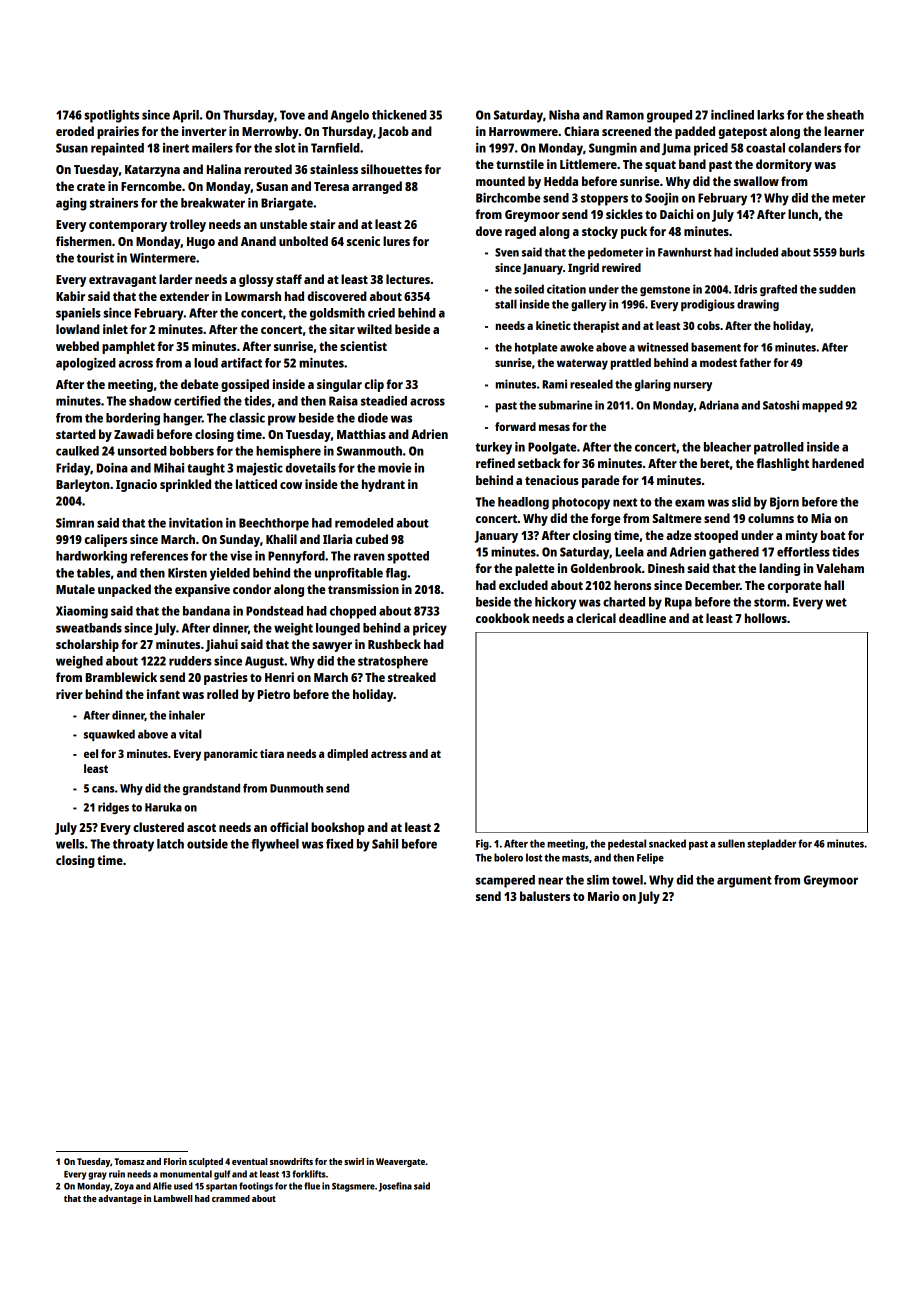 The width and height of the document is (924, 1308). Describe the element at coordinates (69, 694) in the document. I see `river` at that location.
